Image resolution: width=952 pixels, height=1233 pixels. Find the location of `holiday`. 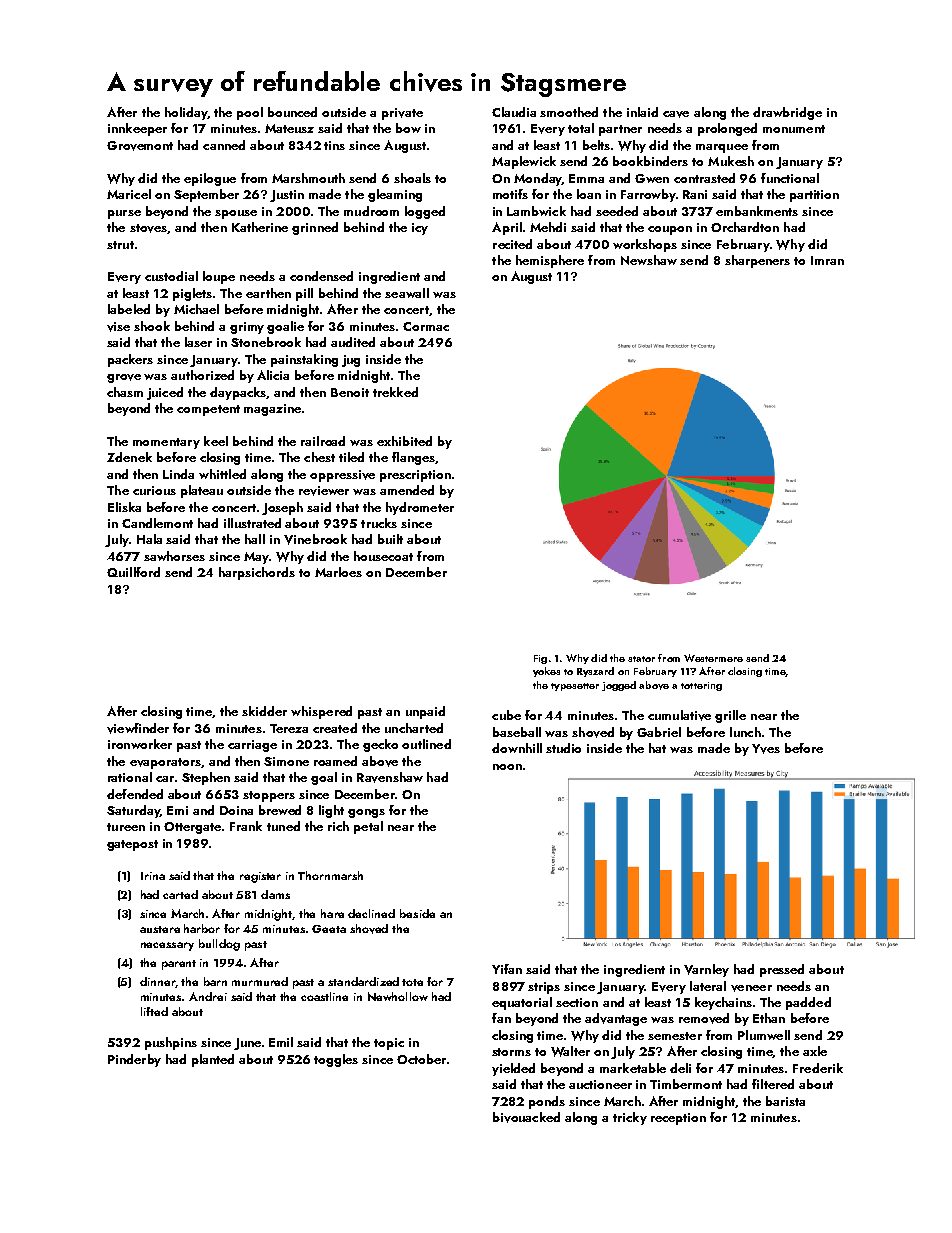

holiday is located at coordinates (186, 113).
